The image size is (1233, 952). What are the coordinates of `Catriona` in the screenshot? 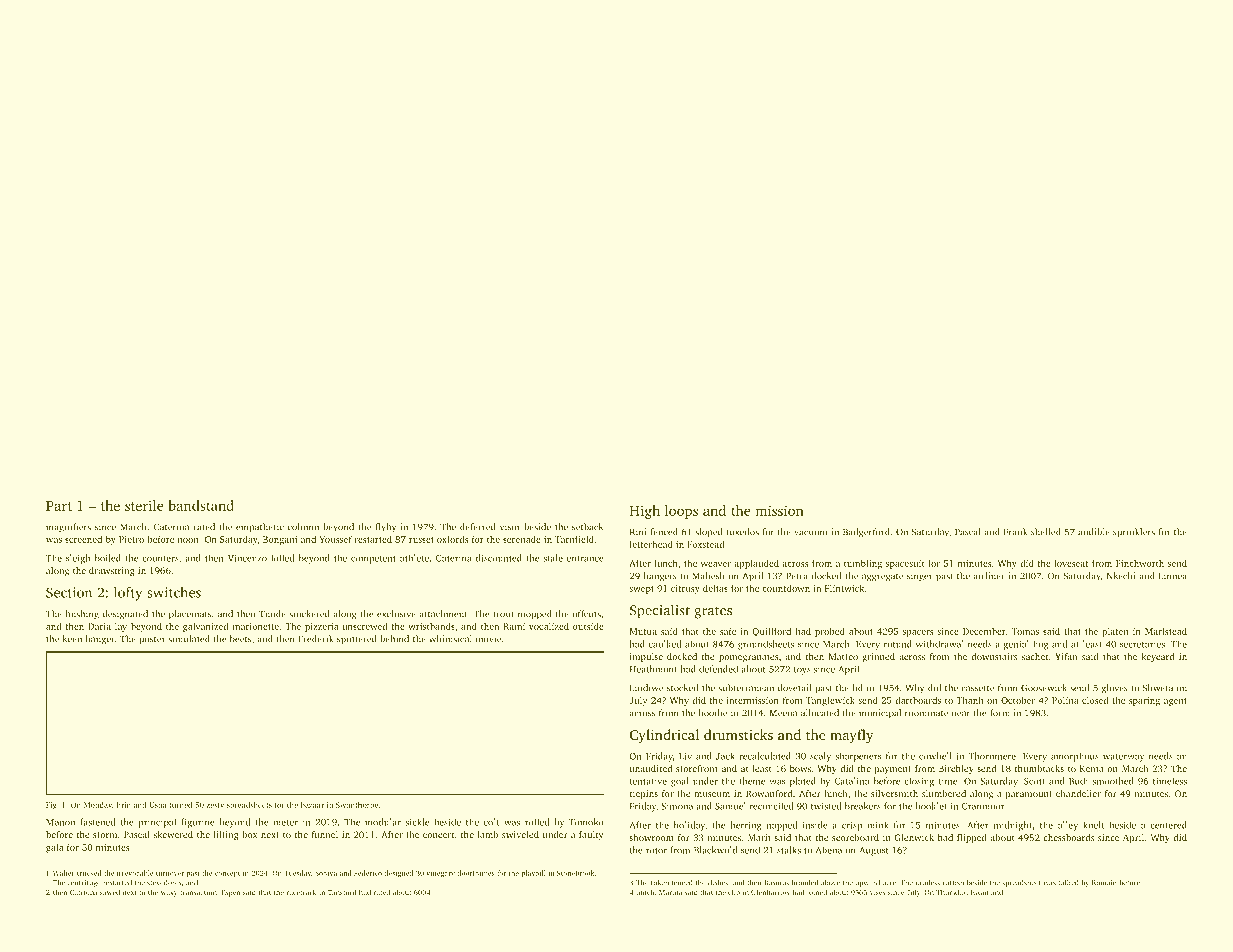 It's located at (84, 892).
